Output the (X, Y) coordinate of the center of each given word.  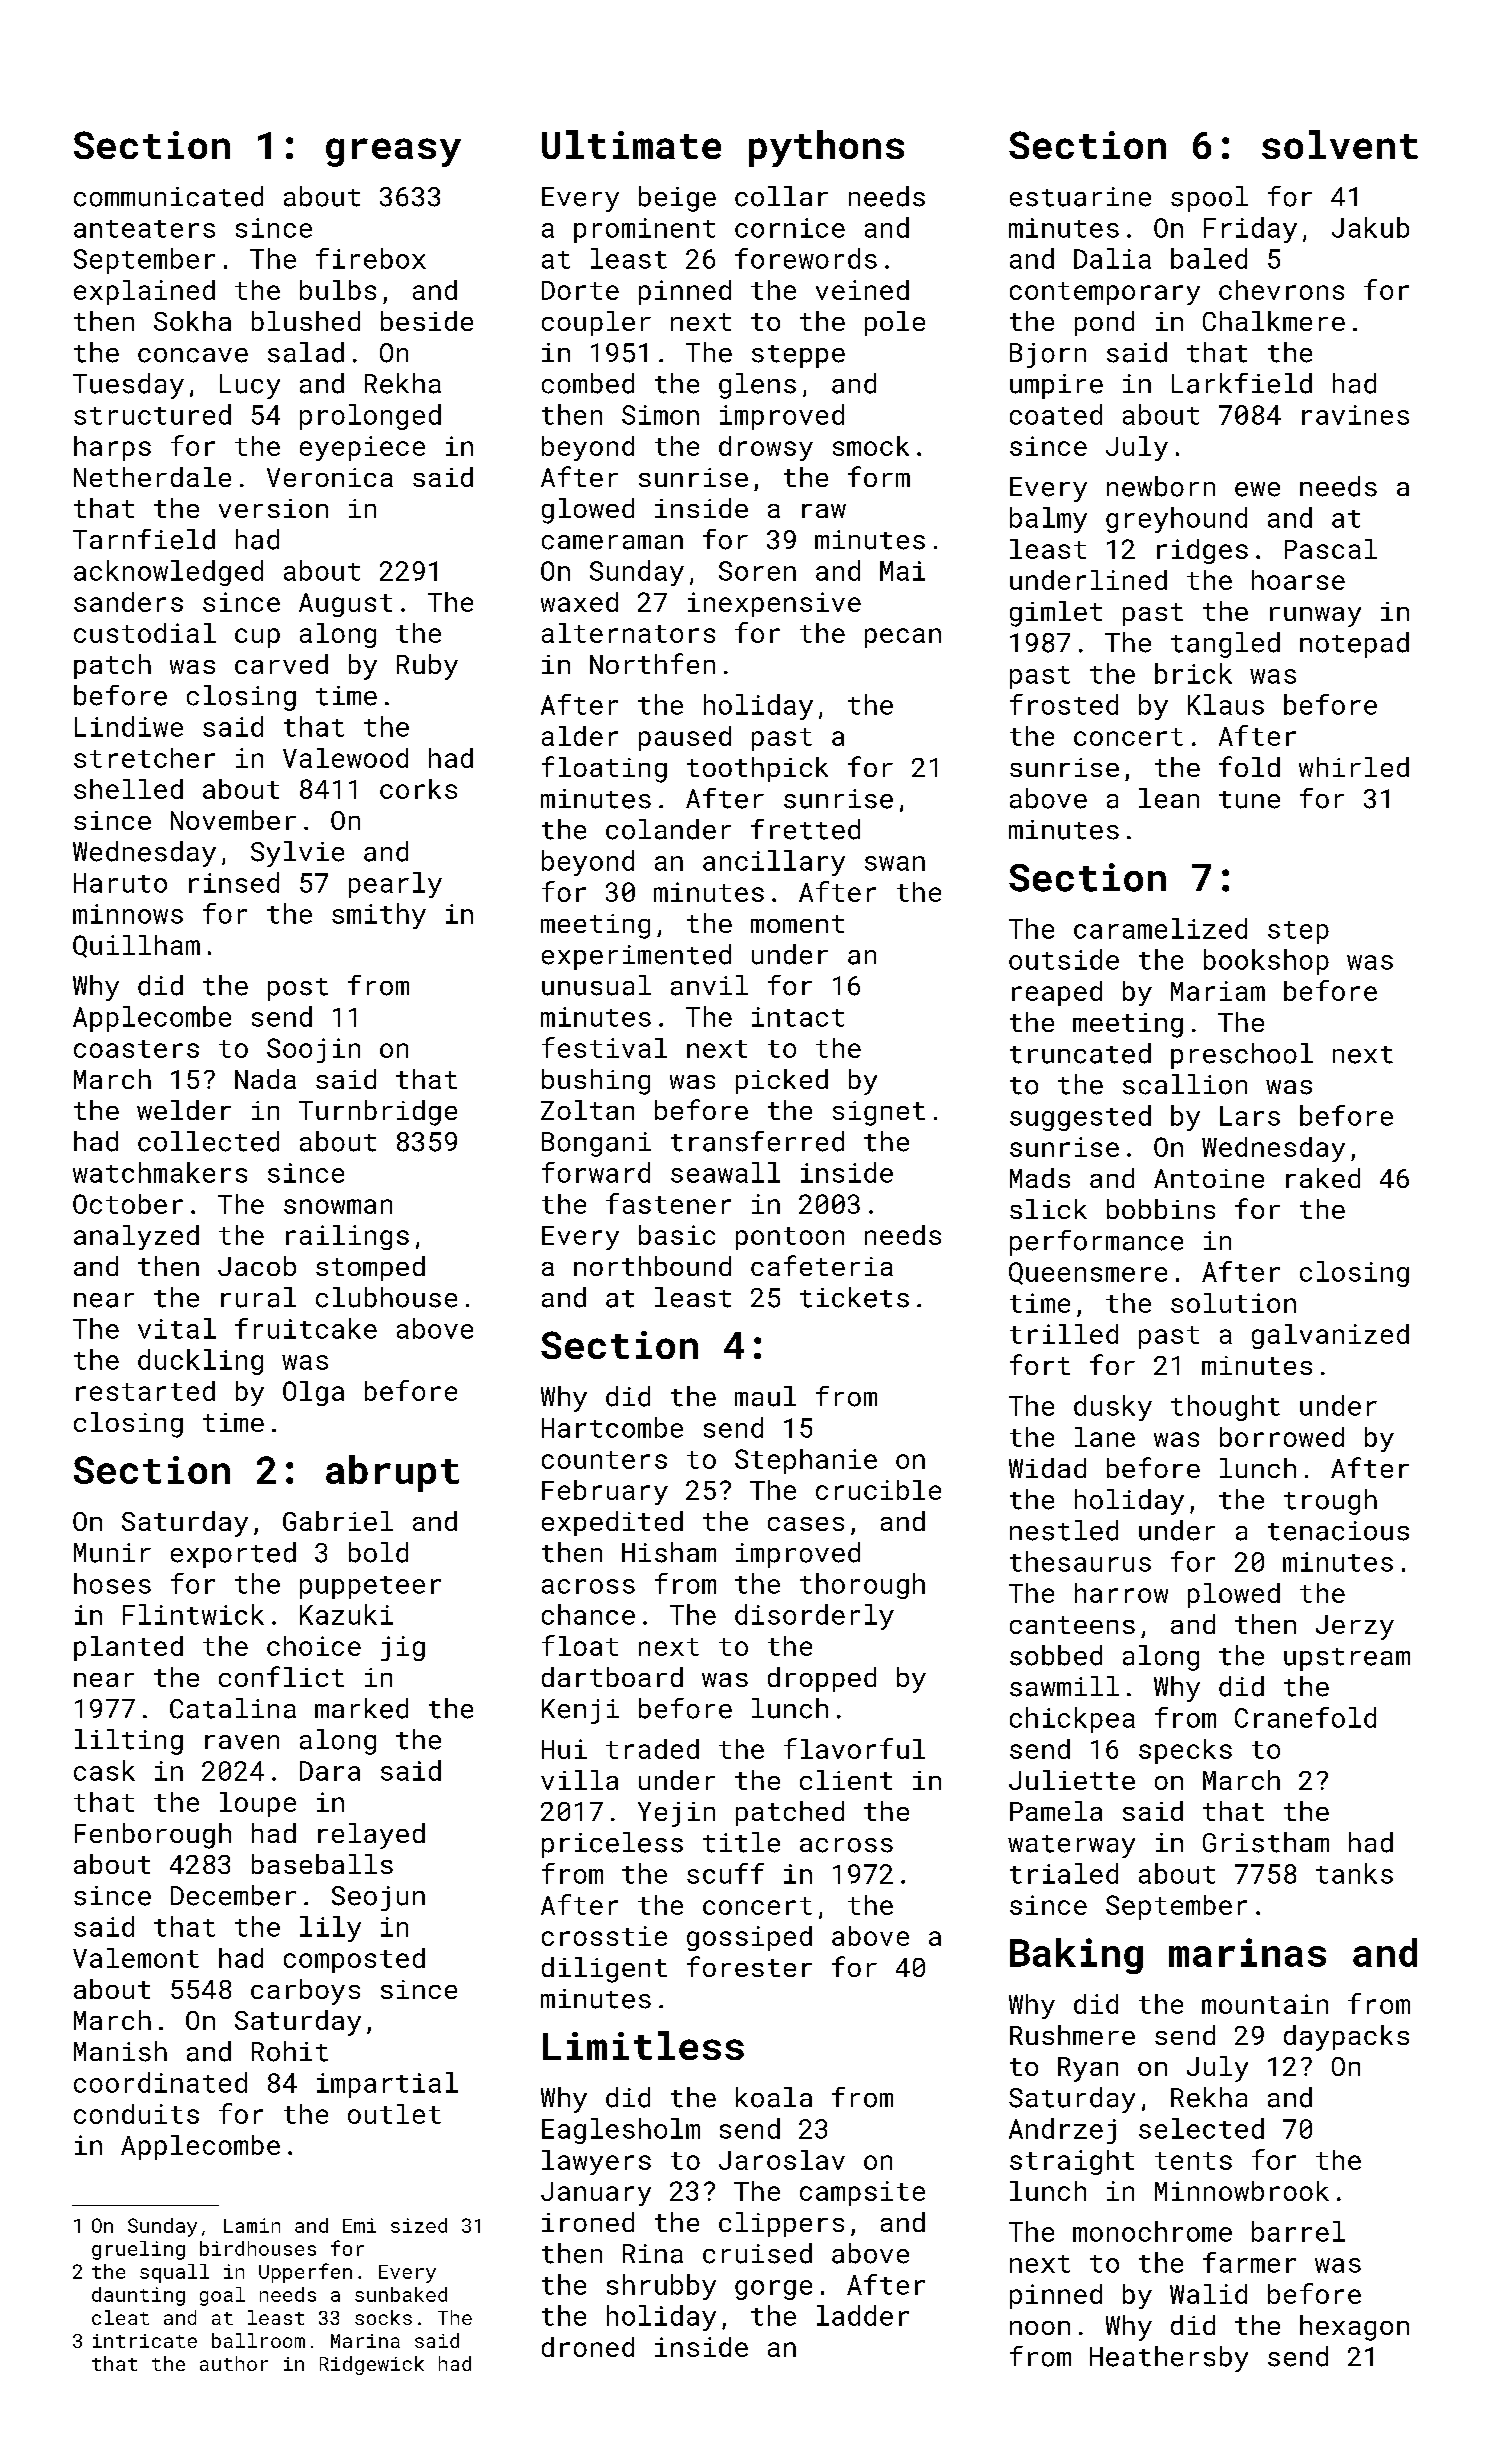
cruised (757, 2253)
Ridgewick (372, 2365)
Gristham (1266, 1842)
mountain (1265, 2004)
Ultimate (631, 144)
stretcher (144, 758)
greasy (393, 152)
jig (403, 1648)
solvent (1340, 144)
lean (1169, 798)
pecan (903, 638)
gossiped (749, 1938)
